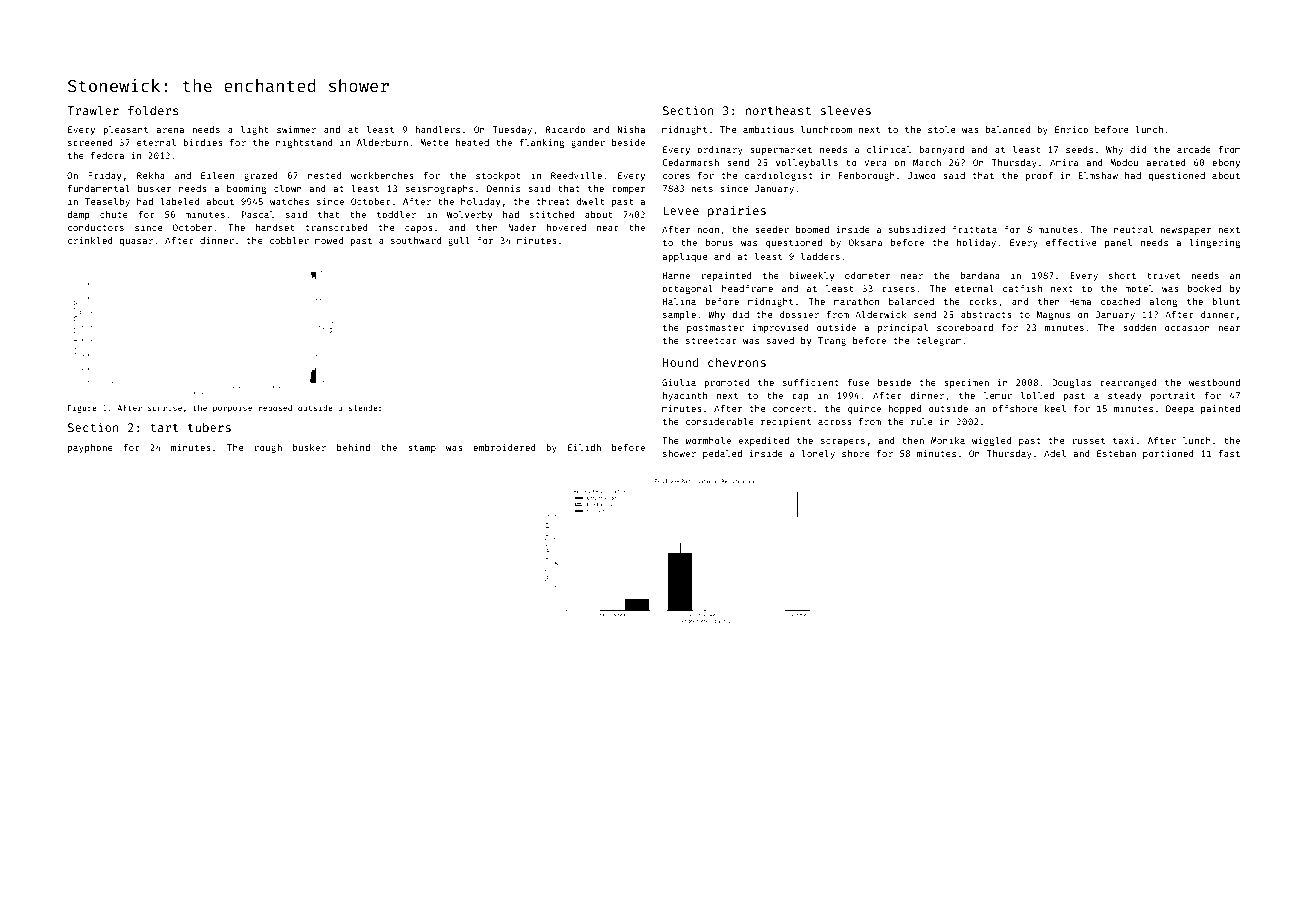 The width and height of the document is (1308, 924). I want to click on heated, so click(472, 142).
